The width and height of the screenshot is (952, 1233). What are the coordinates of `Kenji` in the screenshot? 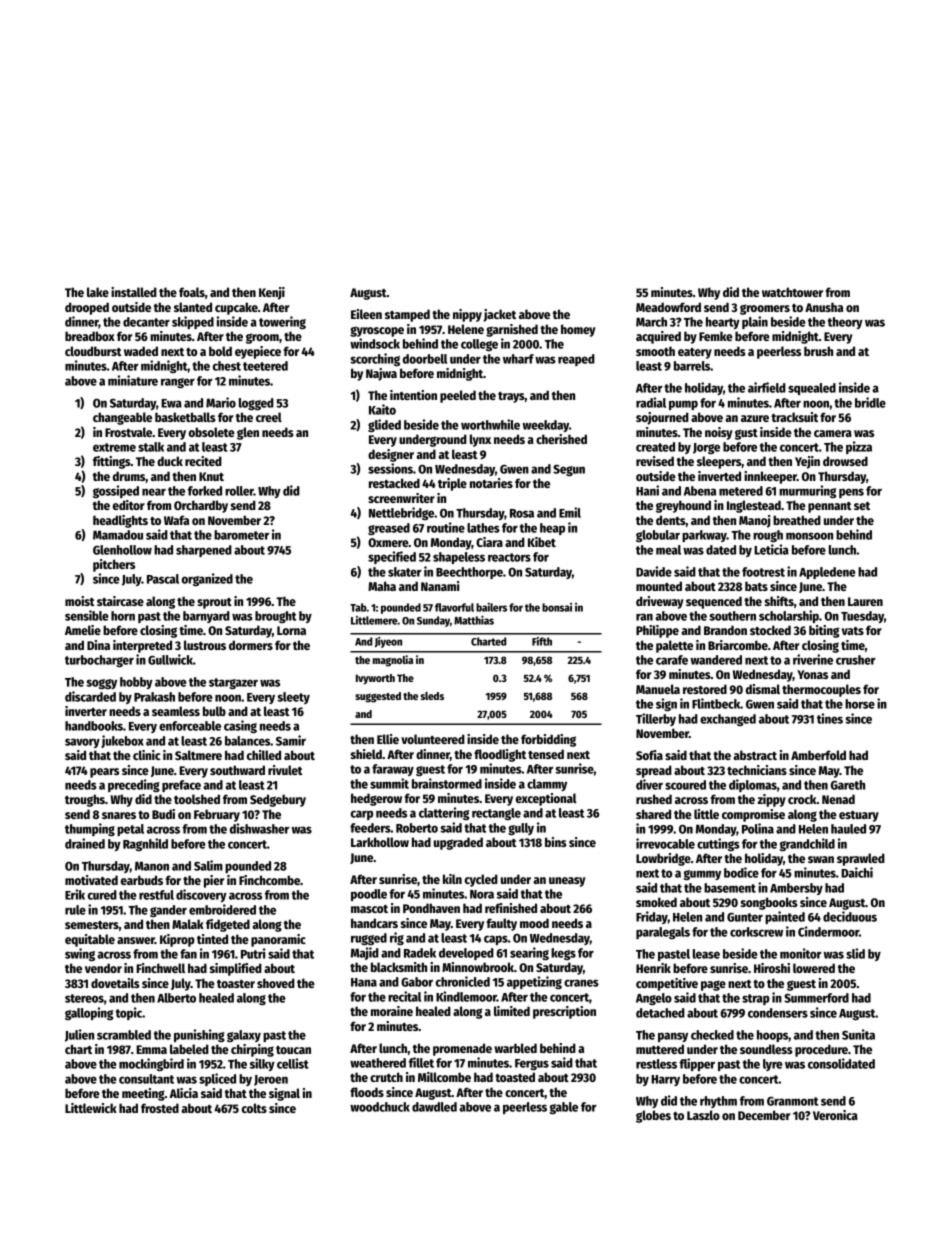 It's located at (272, 293).
